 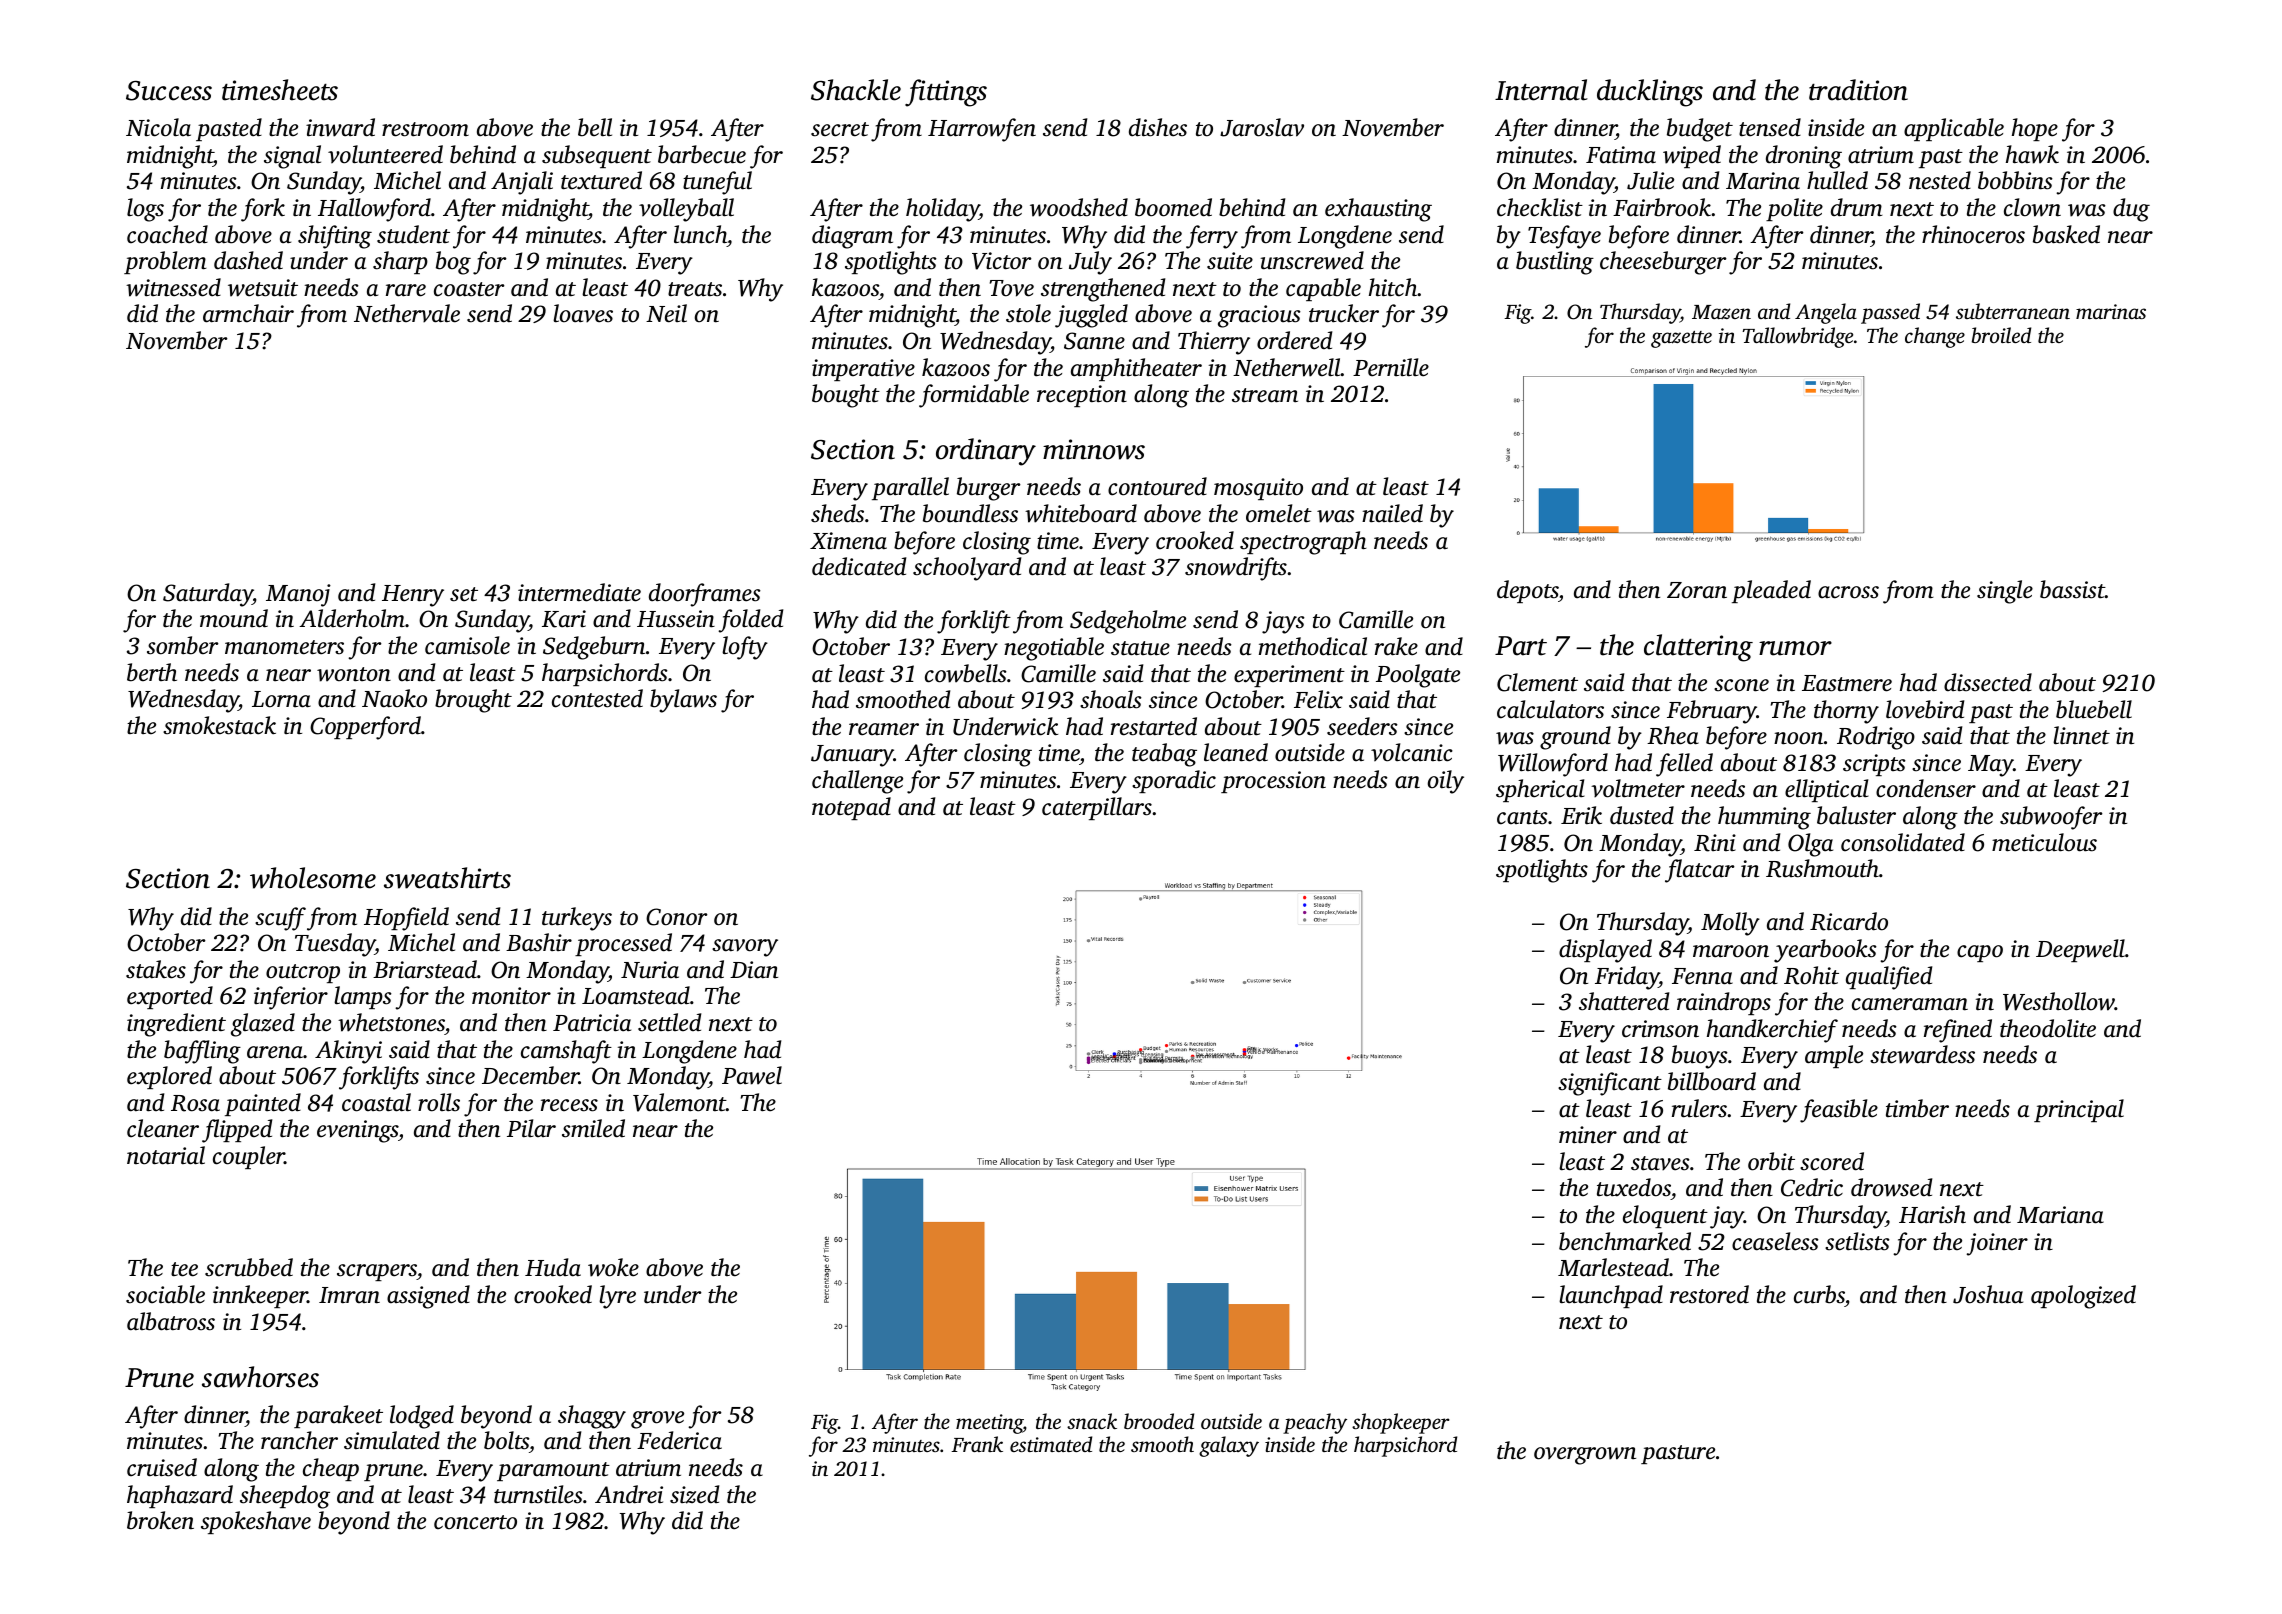 What do you see at coordinates (158, 127) in the page?
I see `Nicola` at bounding box center [158, 127].
